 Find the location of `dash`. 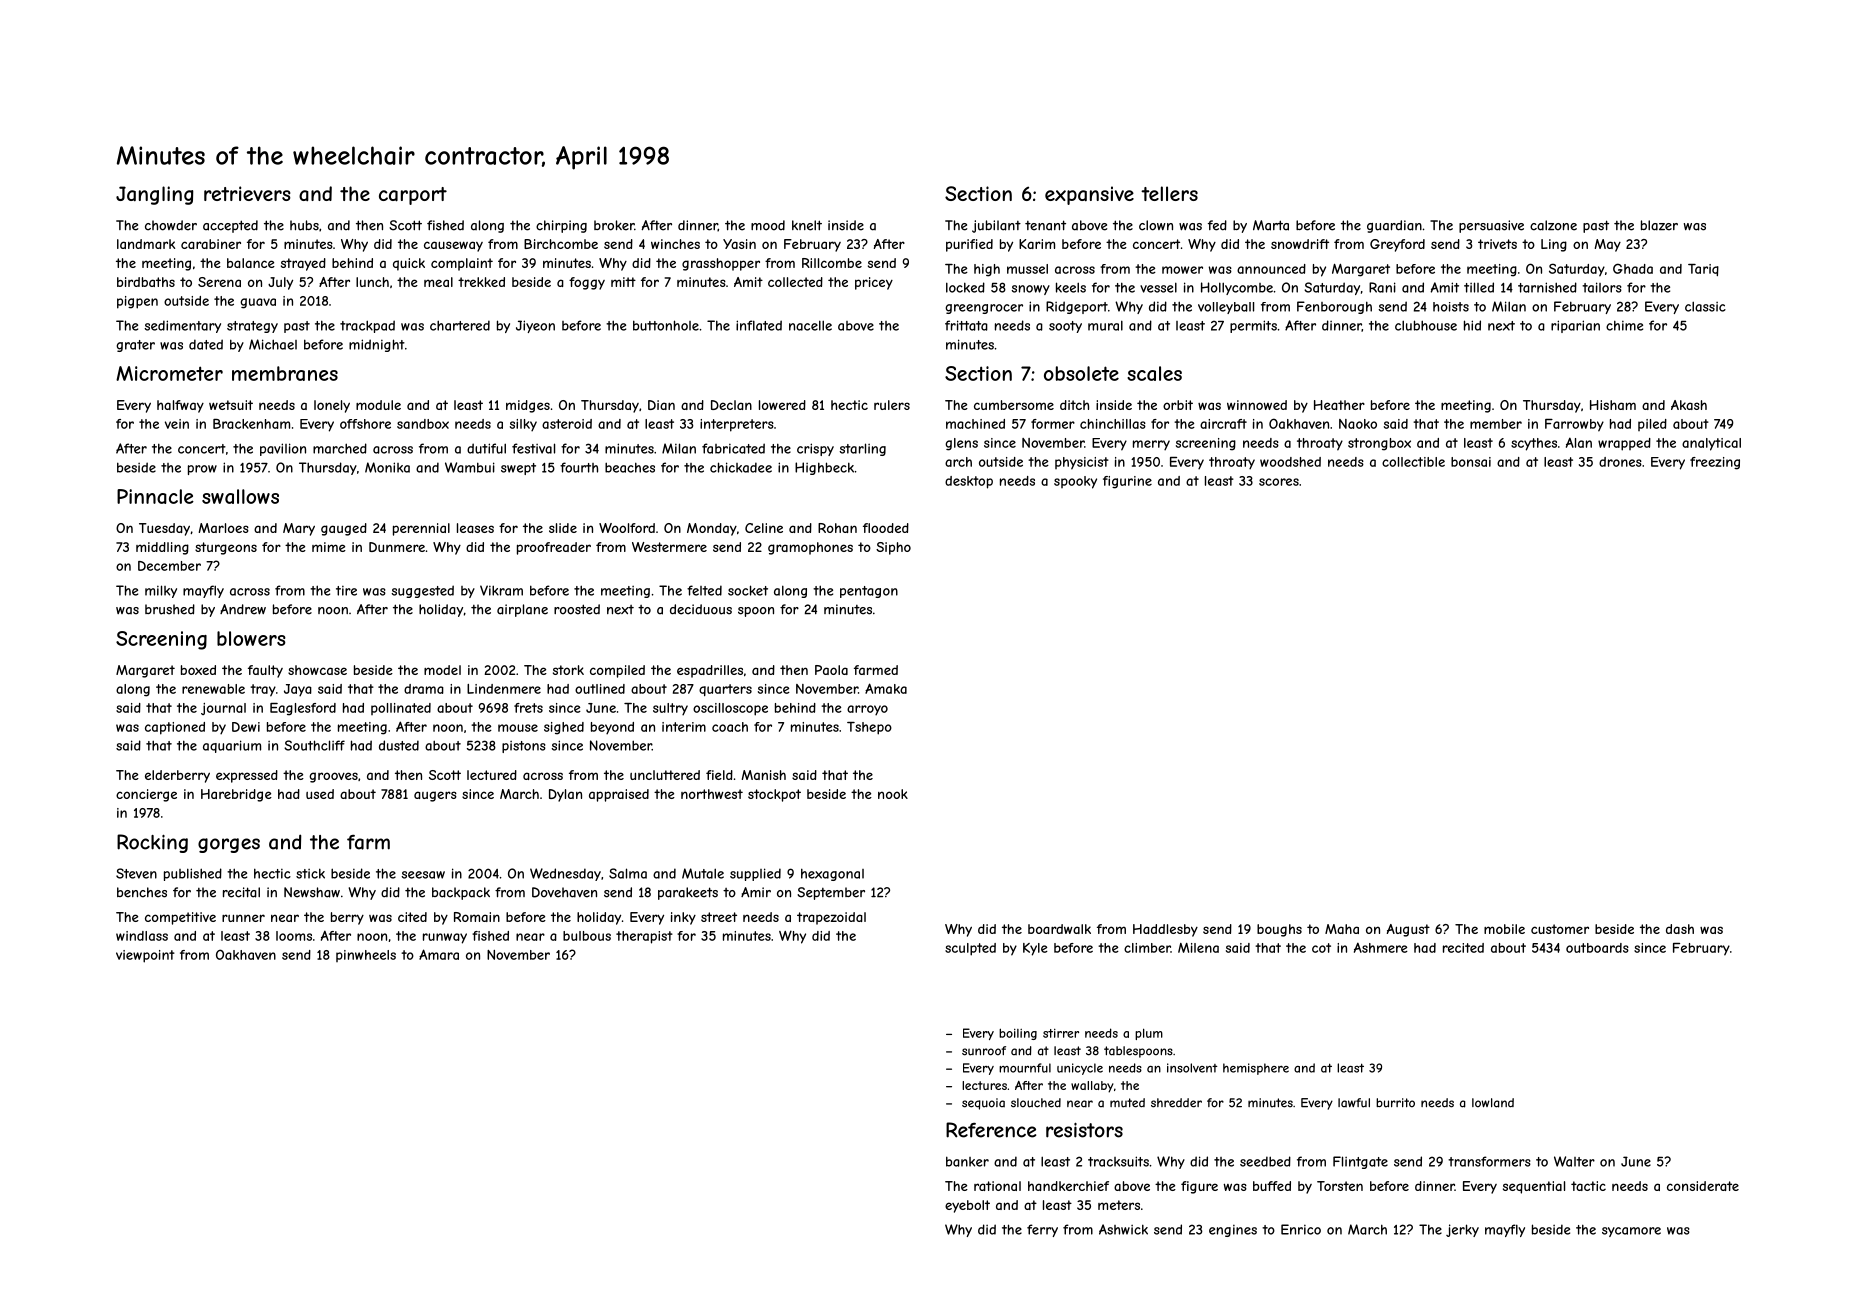

dash is located at coordinates (1680, 929).
